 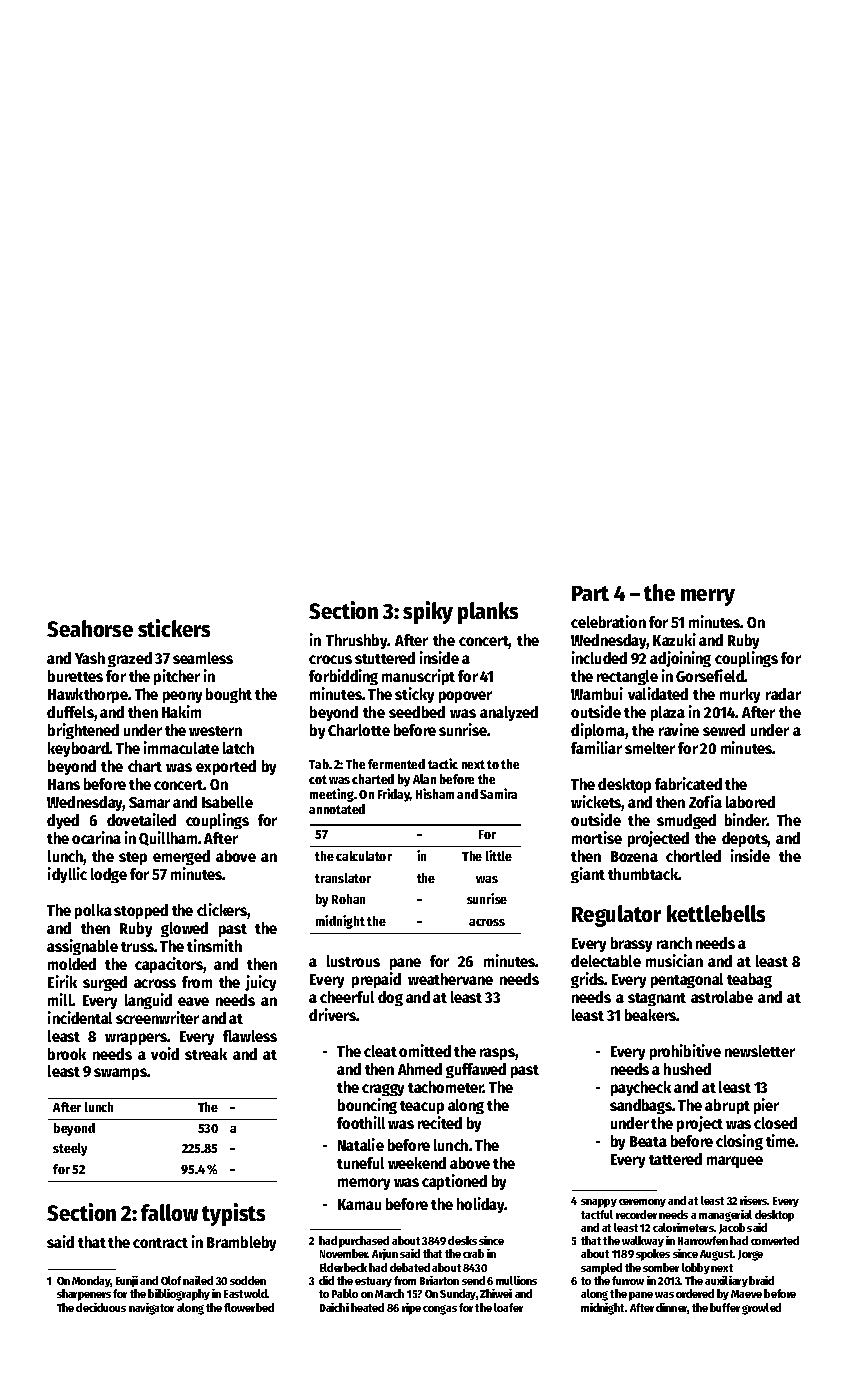 What do you see at coordinates (417, 1163) in the image?
I see `weekend` at bounding box center [417, 1163].
